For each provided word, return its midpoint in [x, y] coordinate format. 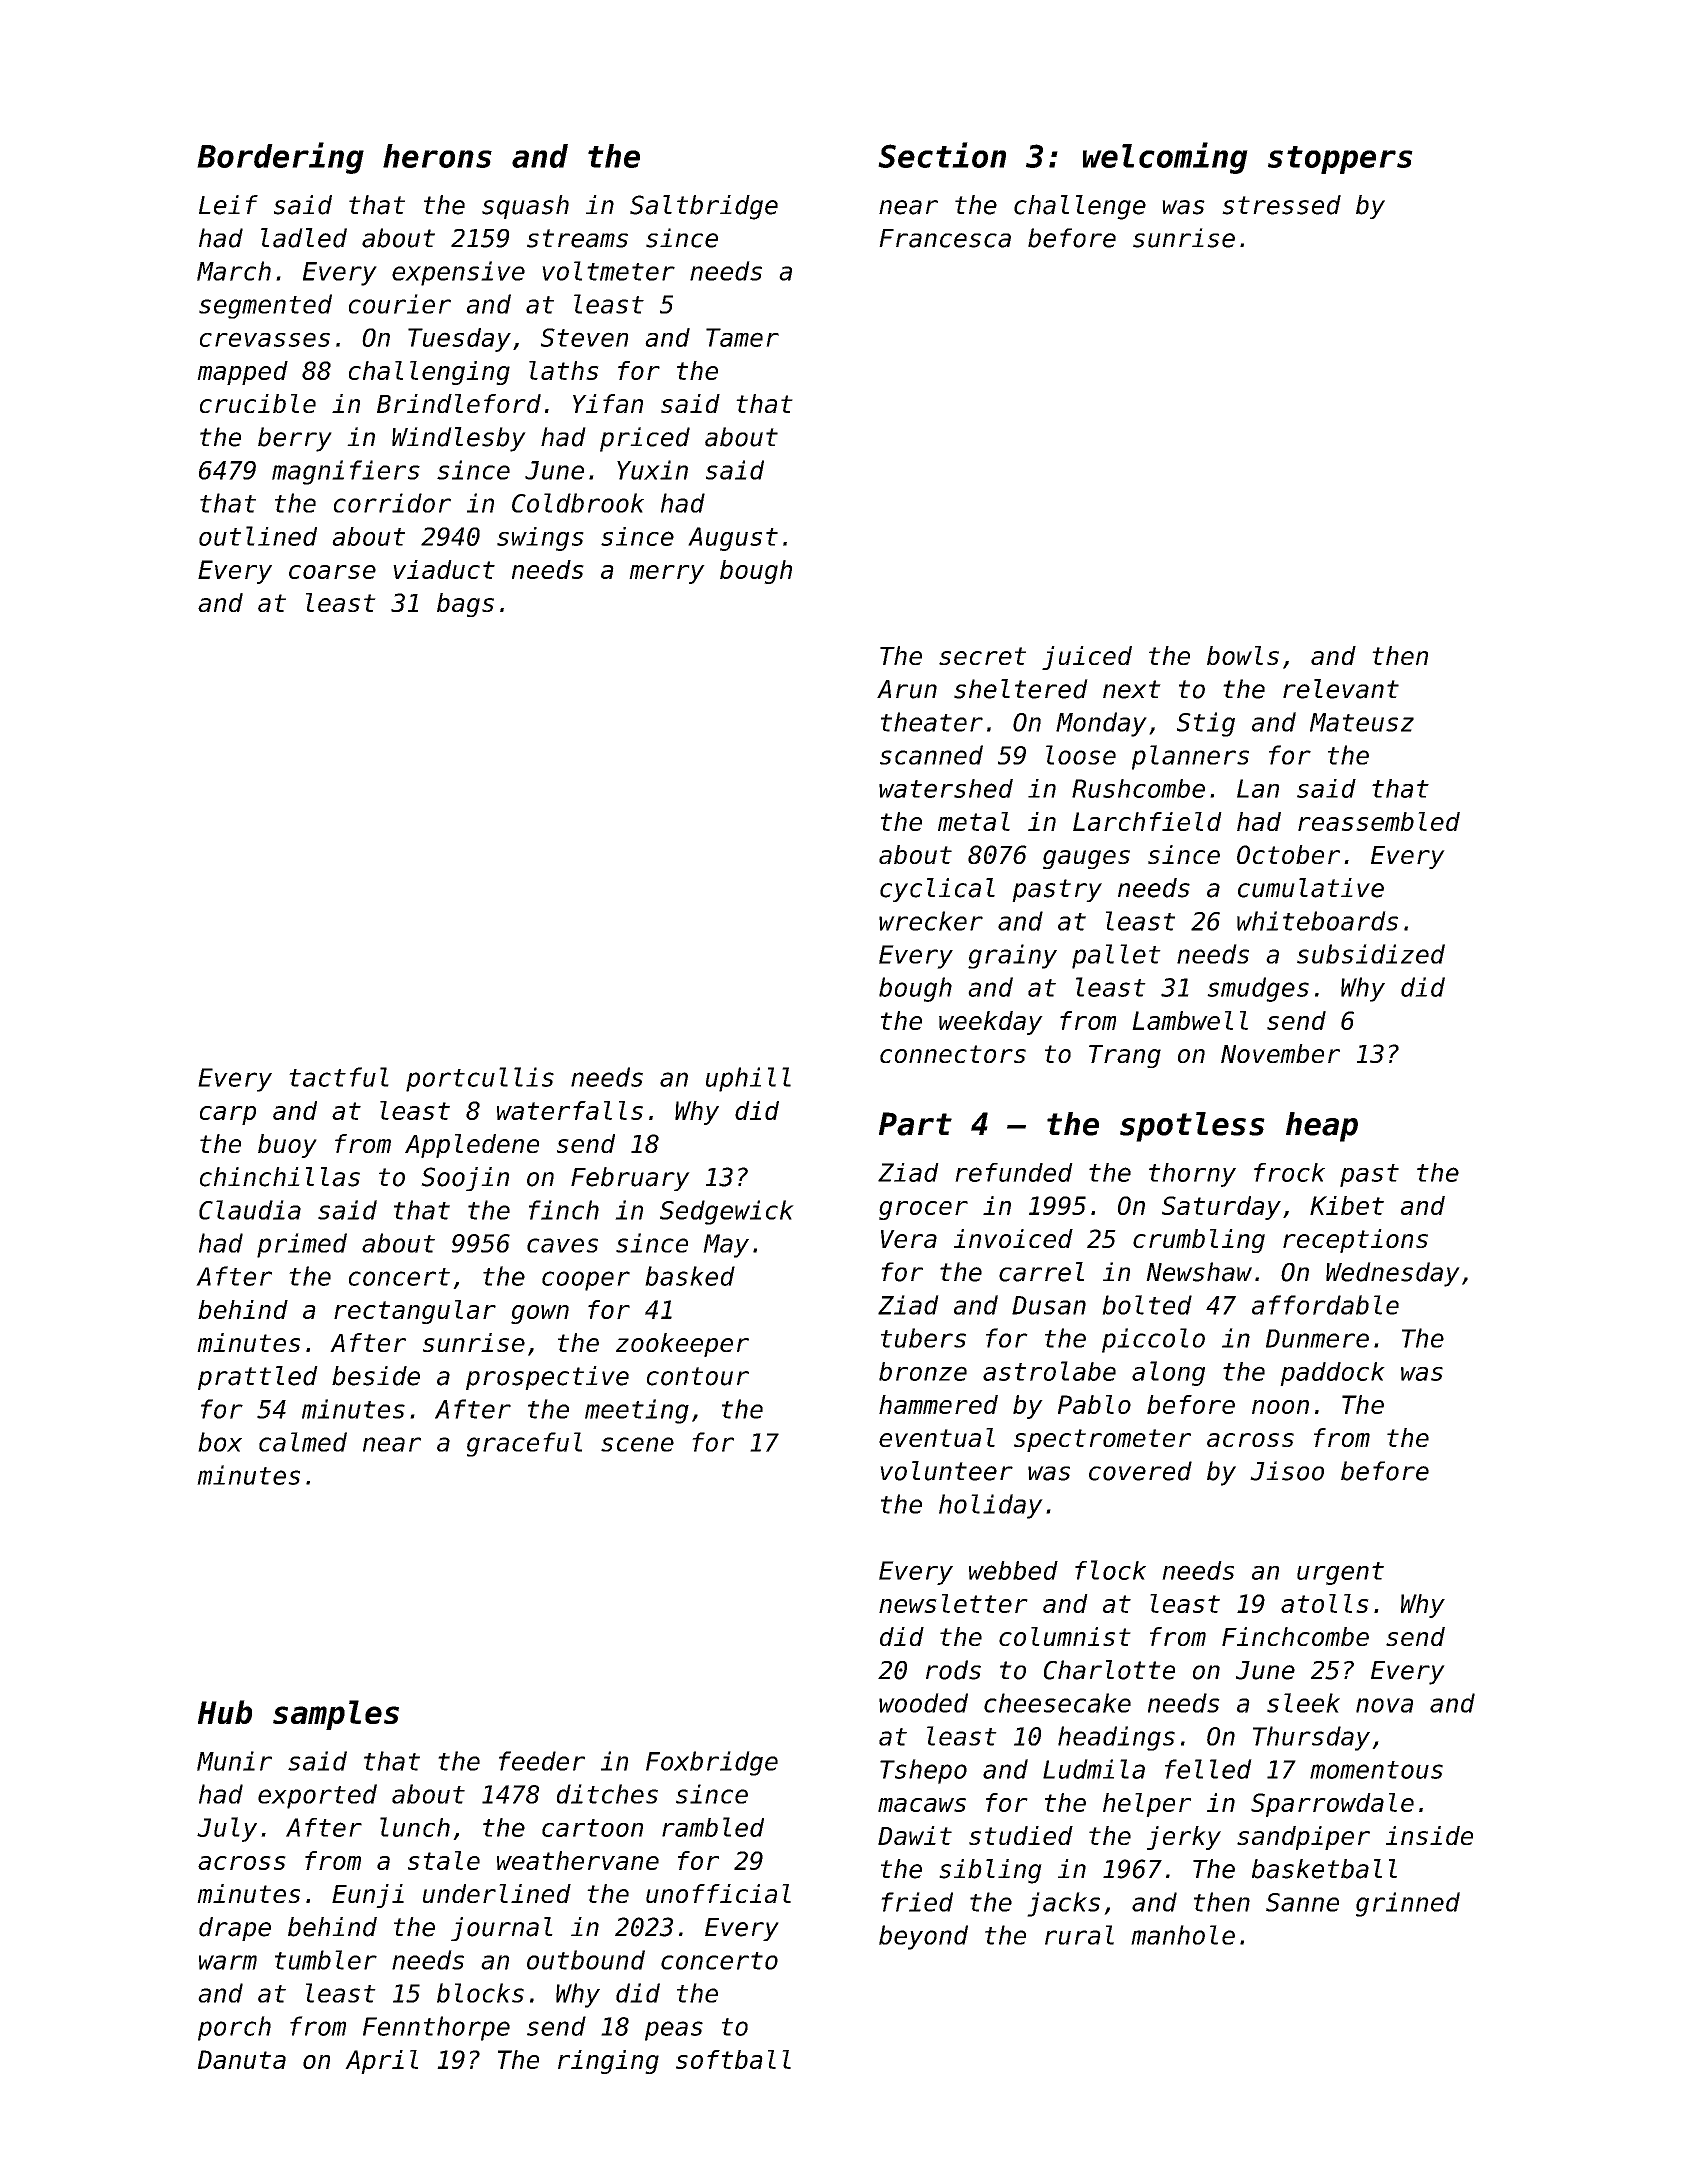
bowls [1243, 655]
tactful [339, 1077]
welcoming [1165, 158]
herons [437, 156]
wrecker [931, 921]
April [381, 2062]
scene [637, 1444]
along [1168, 1373]
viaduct [444, 569]
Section [942, 155]
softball [733, 2059]
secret [982, 656]
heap [1322, 1127]
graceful [524, 1444]
